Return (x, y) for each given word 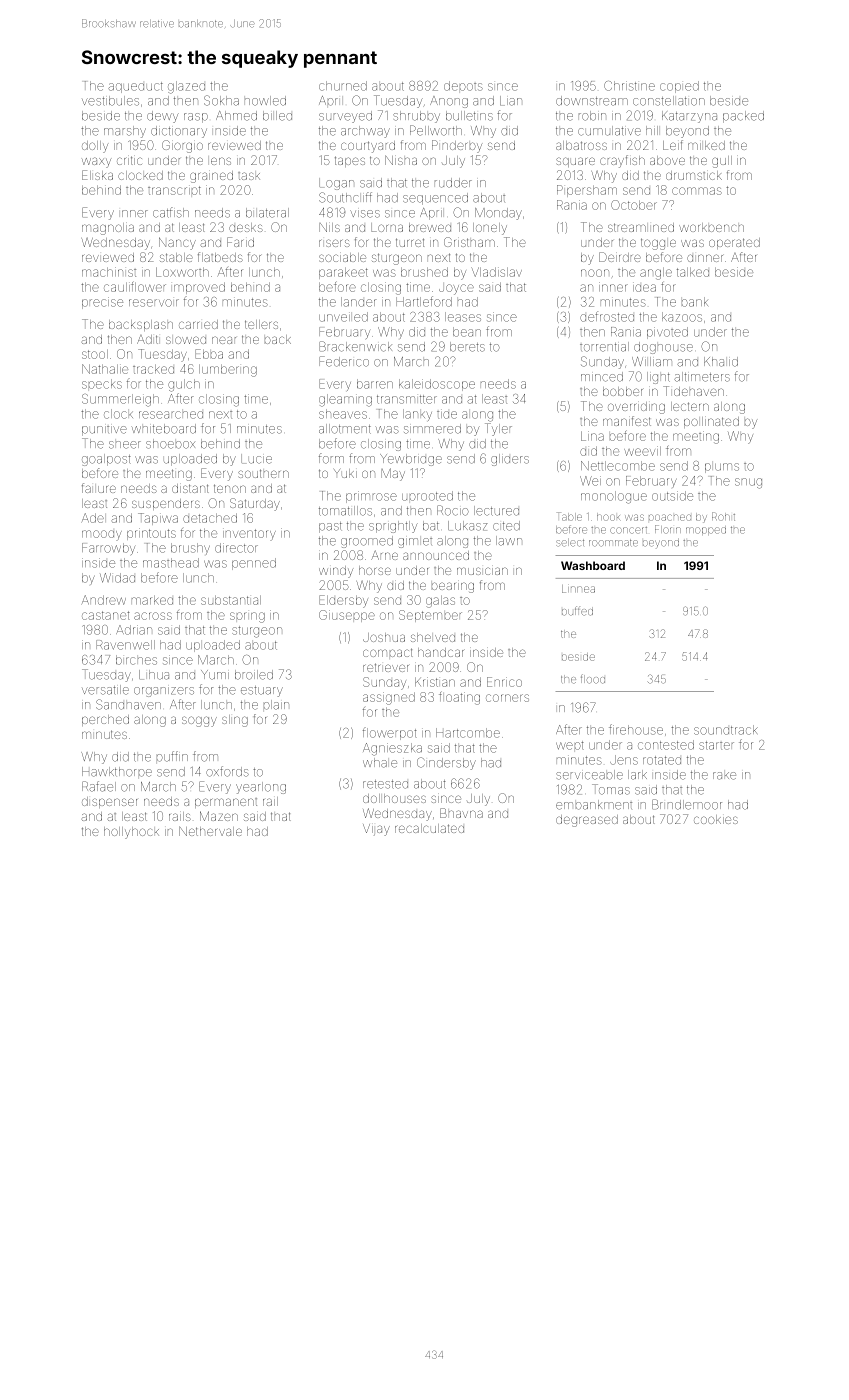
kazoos (682, 317)
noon (595, 273)
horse (375, 570)
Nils (329, 227)
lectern (690, 406)
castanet (106, 615)
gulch (184, 385)
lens (221, 161)
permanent (226, 803)
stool (95, 354)
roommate (613, 543)
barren (375, 384)
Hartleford (424, 301)
